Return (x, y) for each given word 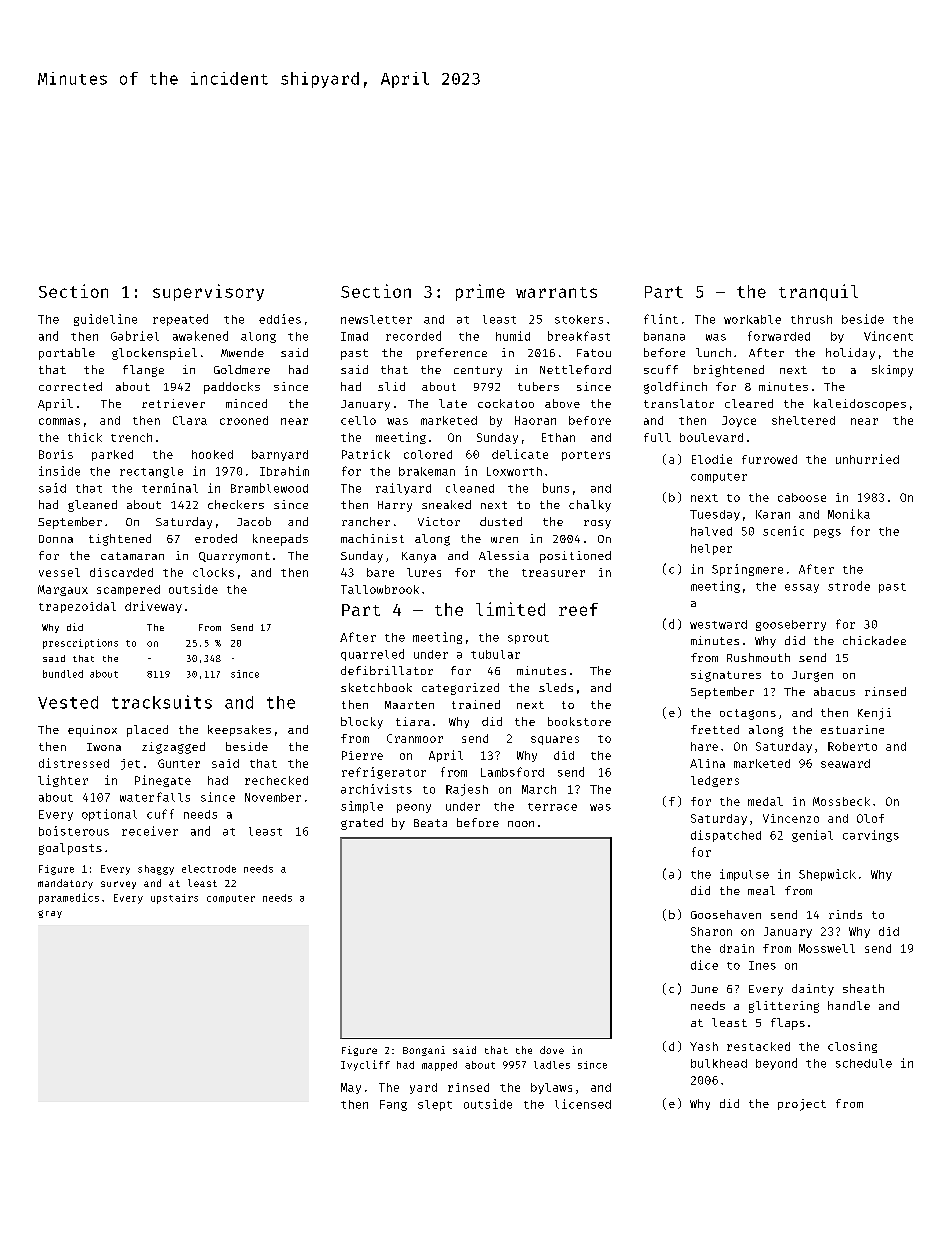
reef (578, 609)
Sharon (711, 931)
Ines (762, 965)
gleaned (92, 506)
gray (50, 914)
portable (67, 354)
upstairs (174, 899)
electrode (209, 869)
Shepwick (827, 875)
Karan (773, 514)
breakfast (579, 336)
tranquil (818, 292)
